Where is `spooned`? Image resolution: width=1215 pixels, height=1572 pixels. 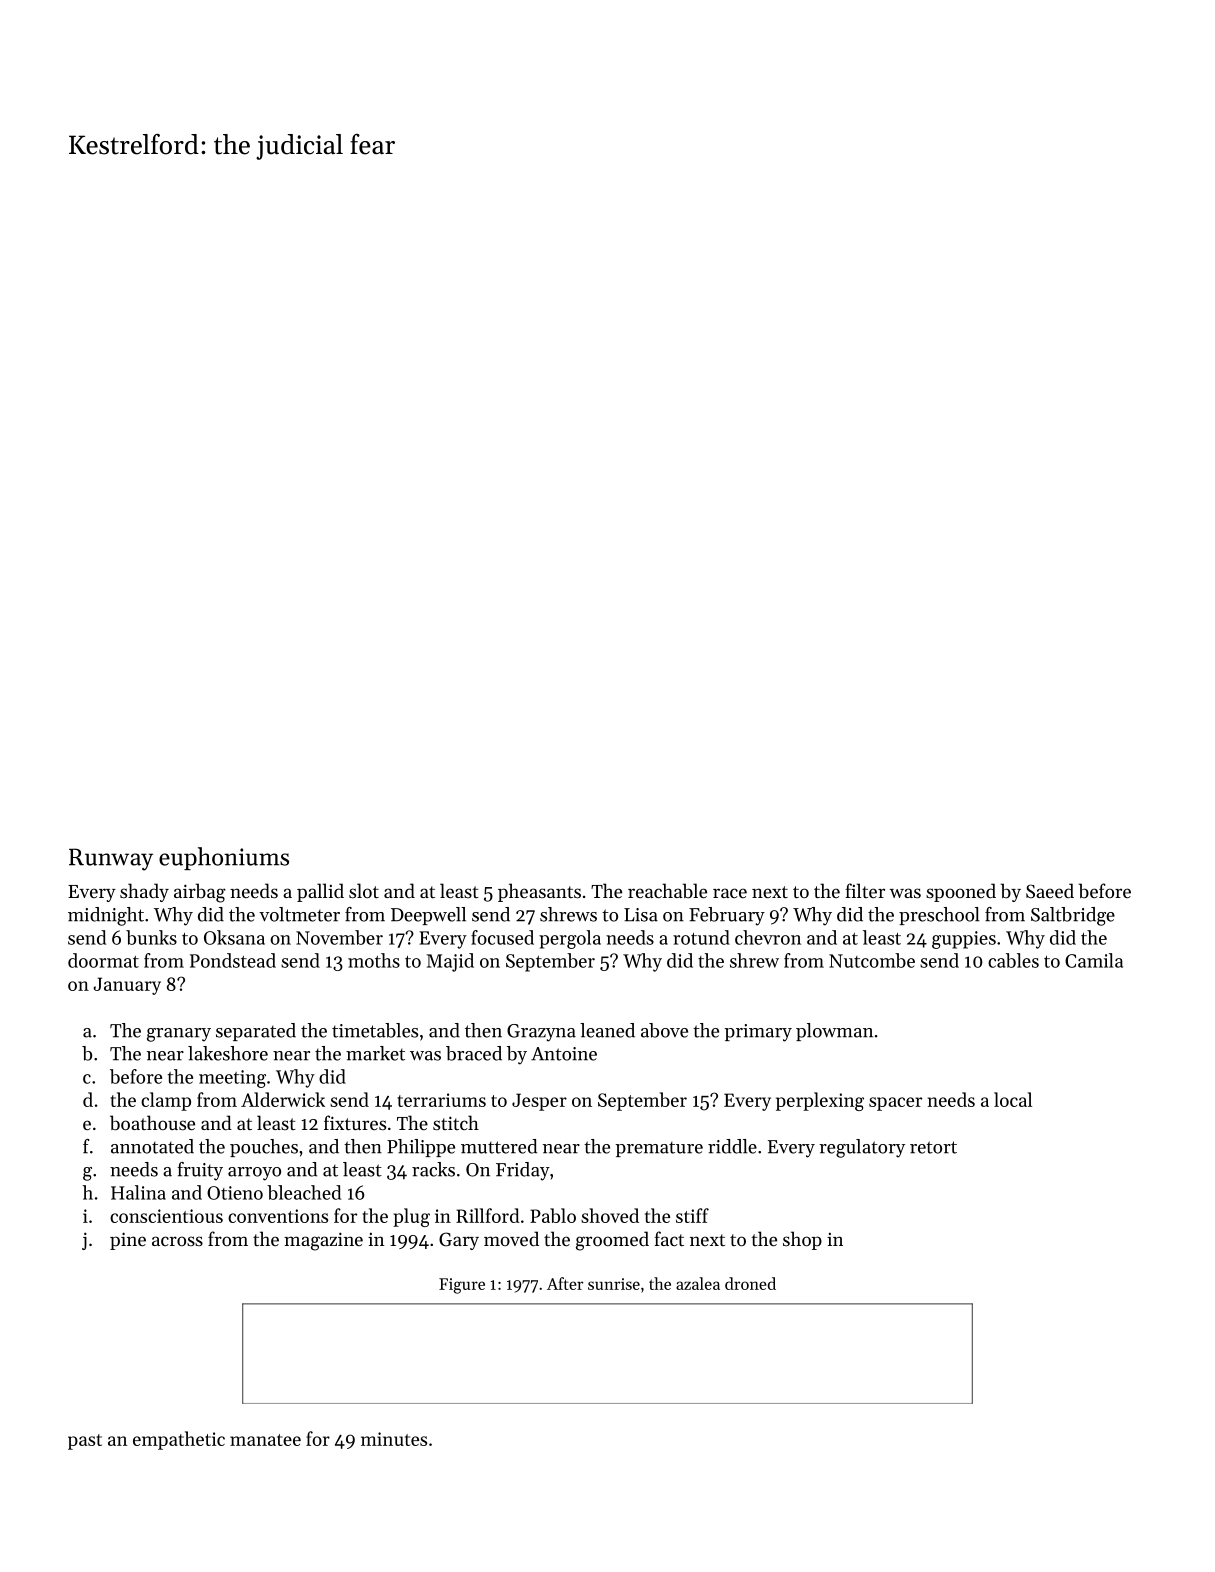
spooned is located at coordinates (961, 892).
